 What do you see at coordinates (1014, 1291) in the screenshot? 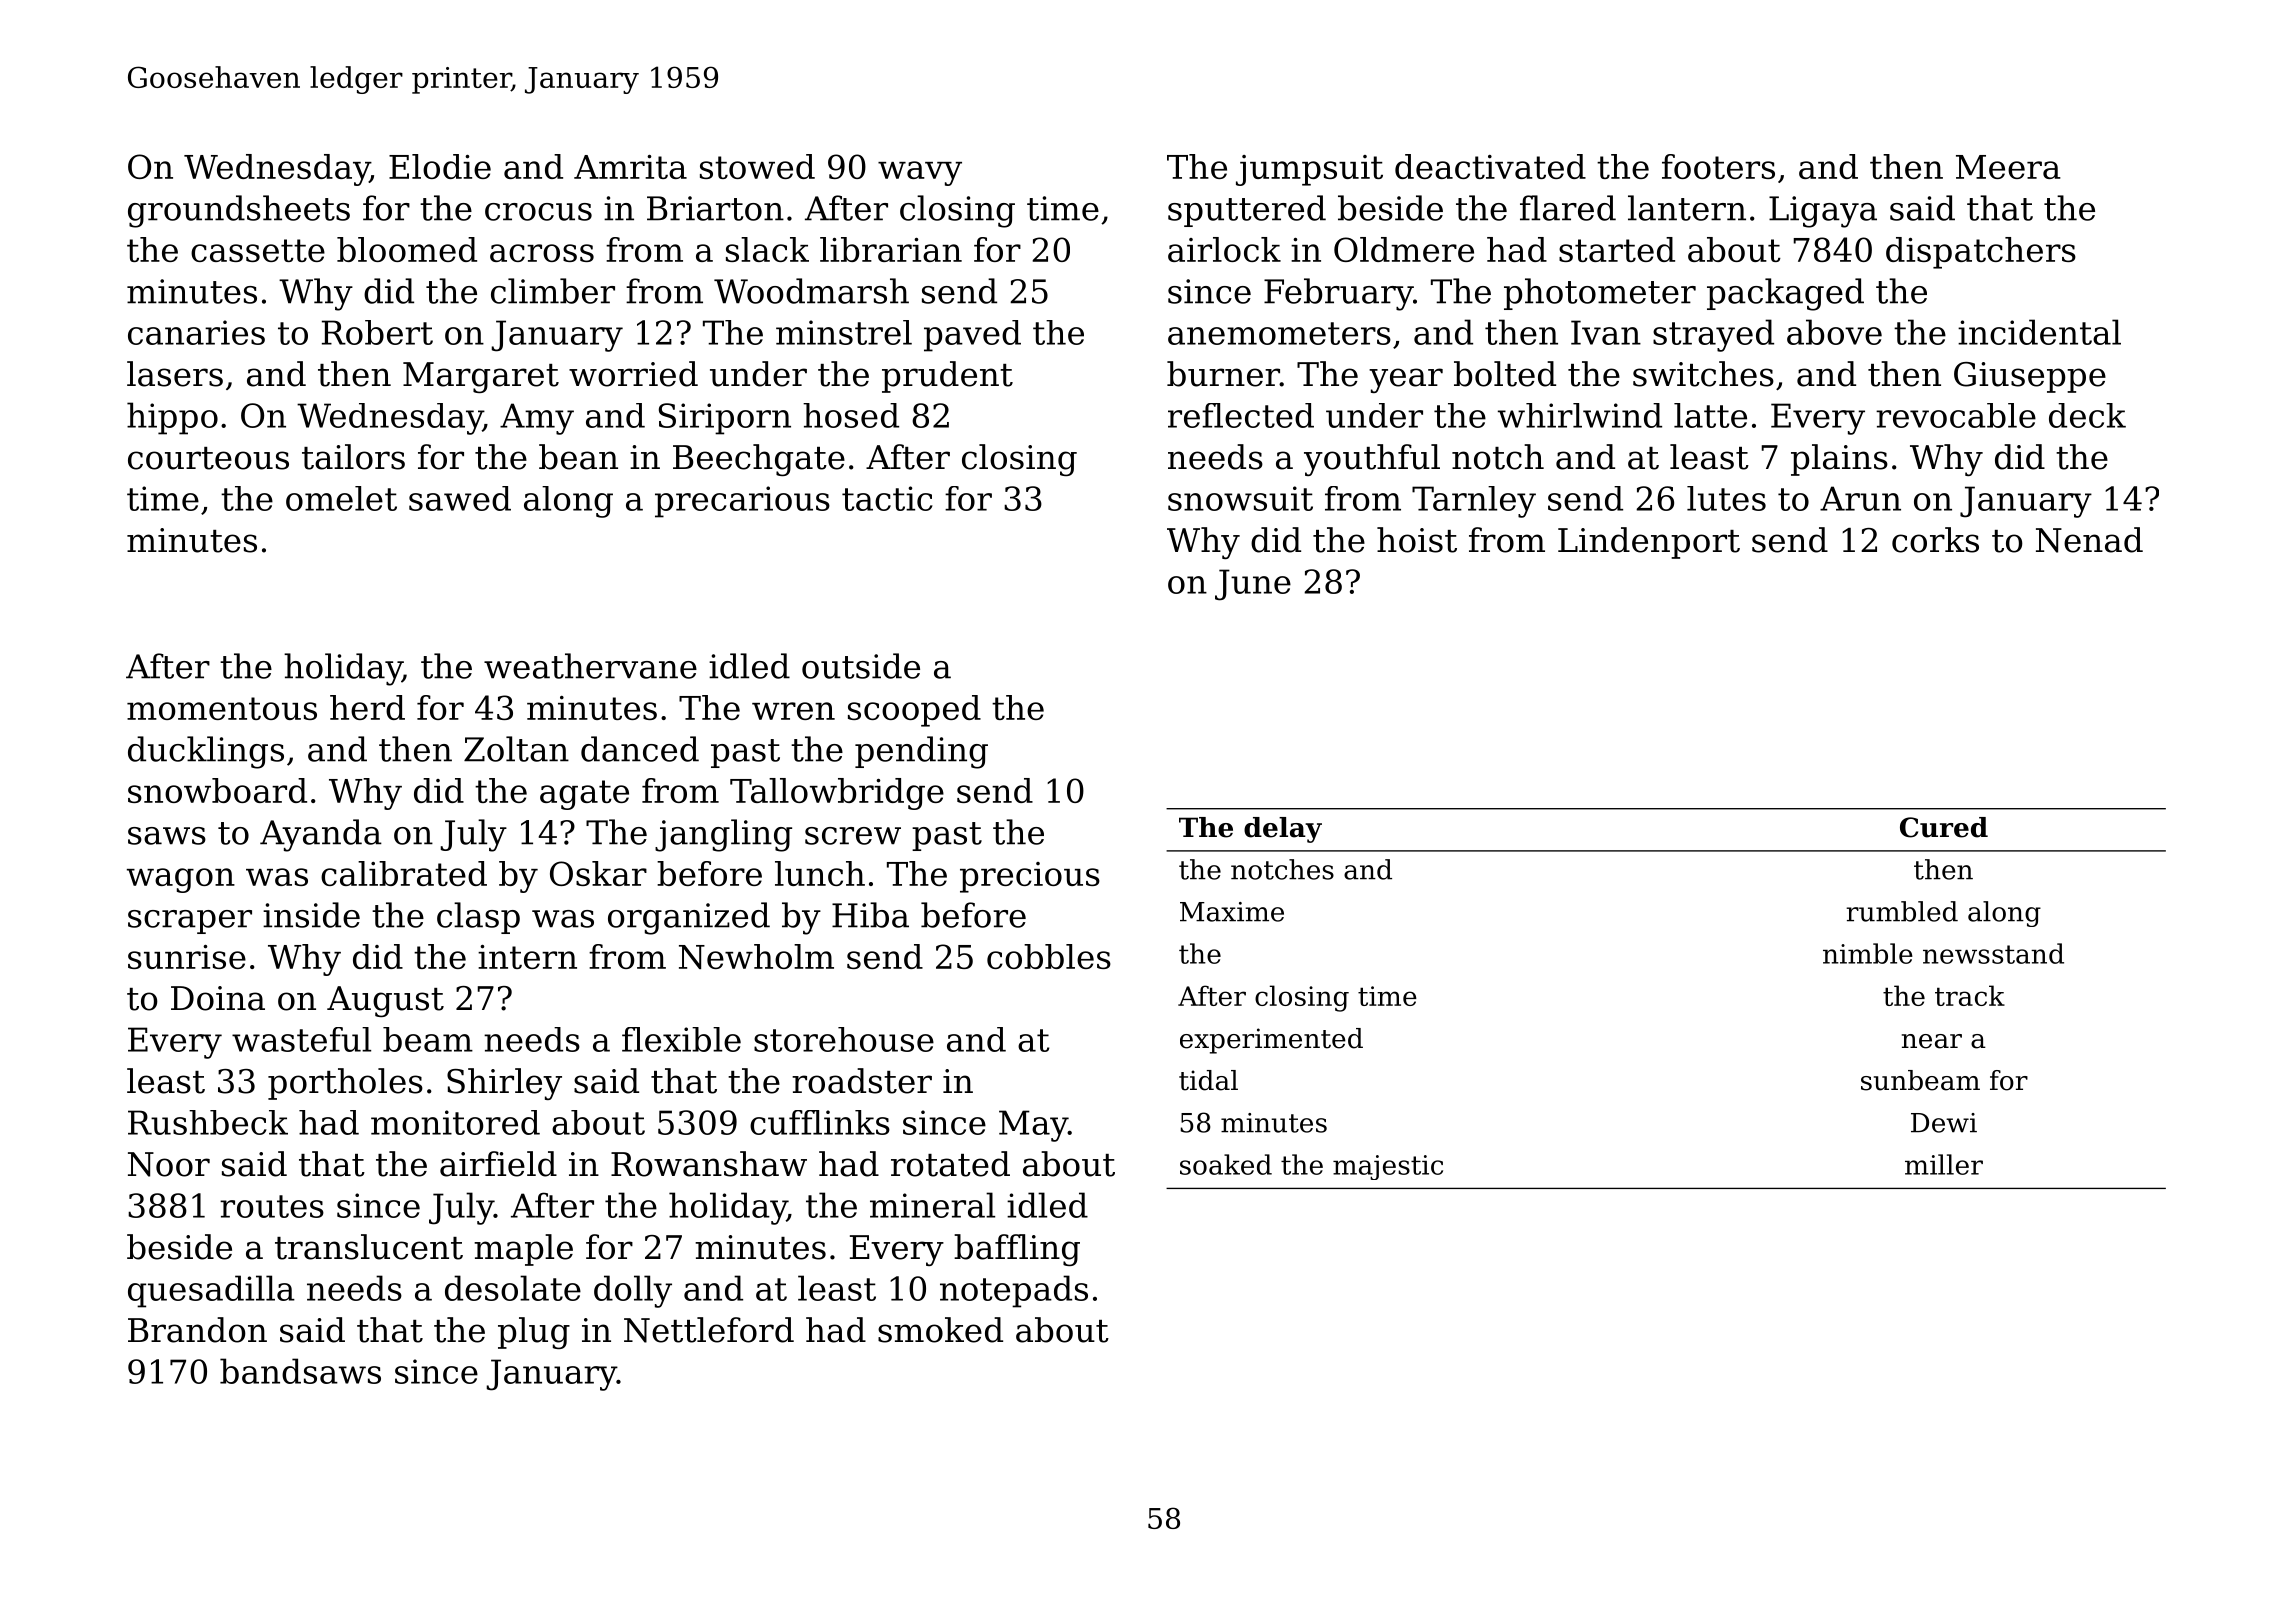
I see `notepads` at bounding box center [1014, 1291].
